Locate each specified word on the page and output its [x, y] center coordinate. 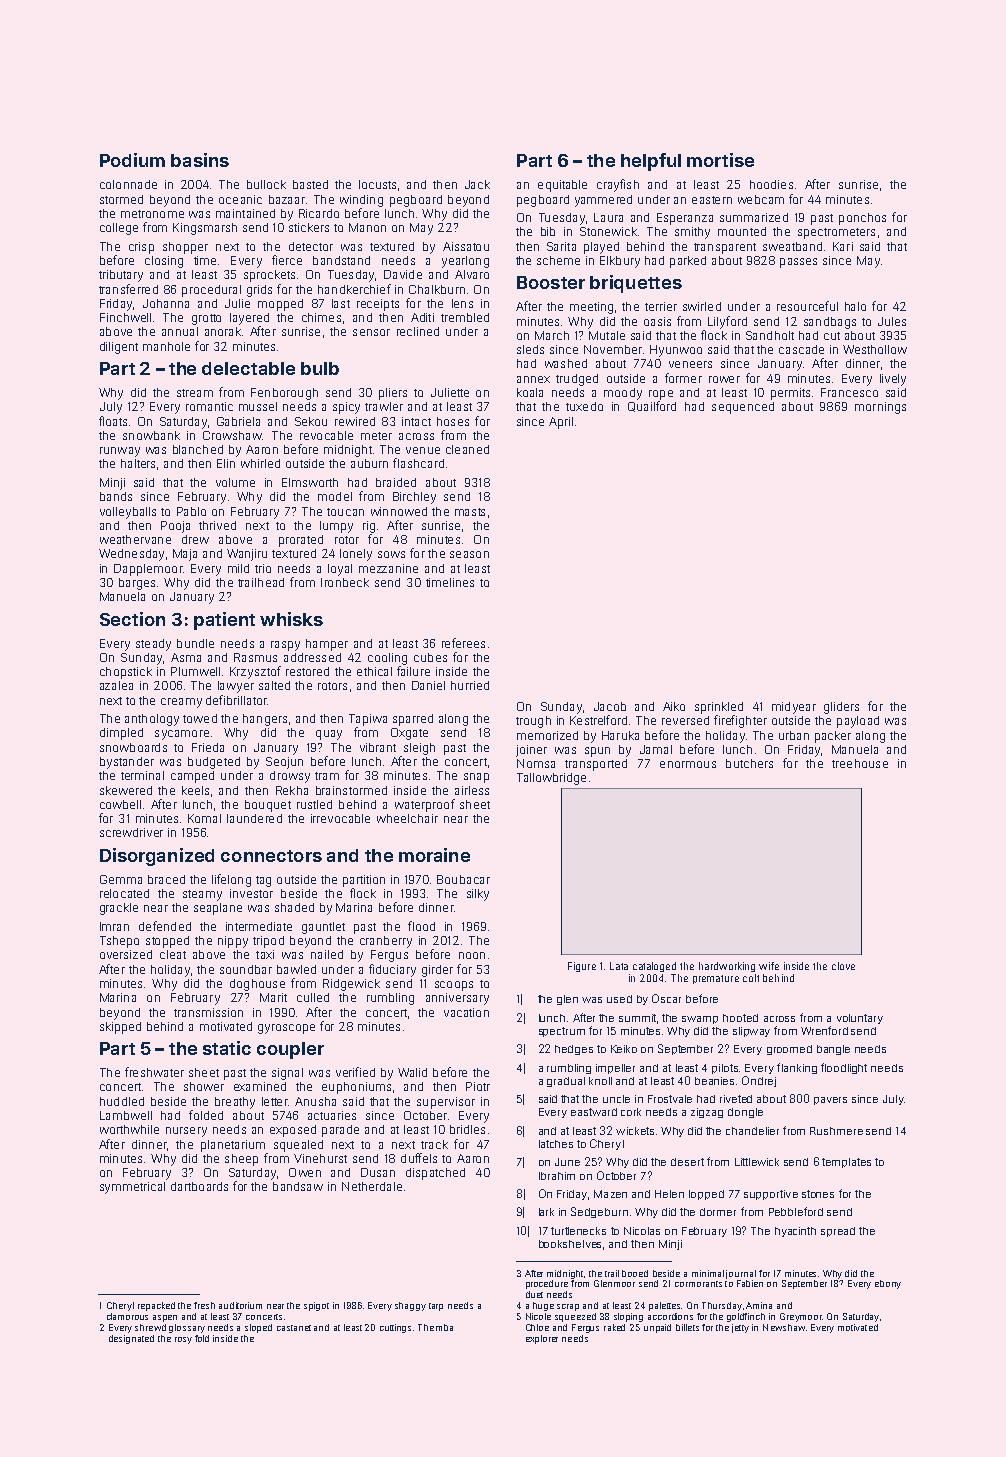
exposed [293, 1131]
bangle [833, 1050]
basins [200, 160]
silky [478, 895]
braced [166, 879]
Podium [132, 160]
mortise [720, 160]
